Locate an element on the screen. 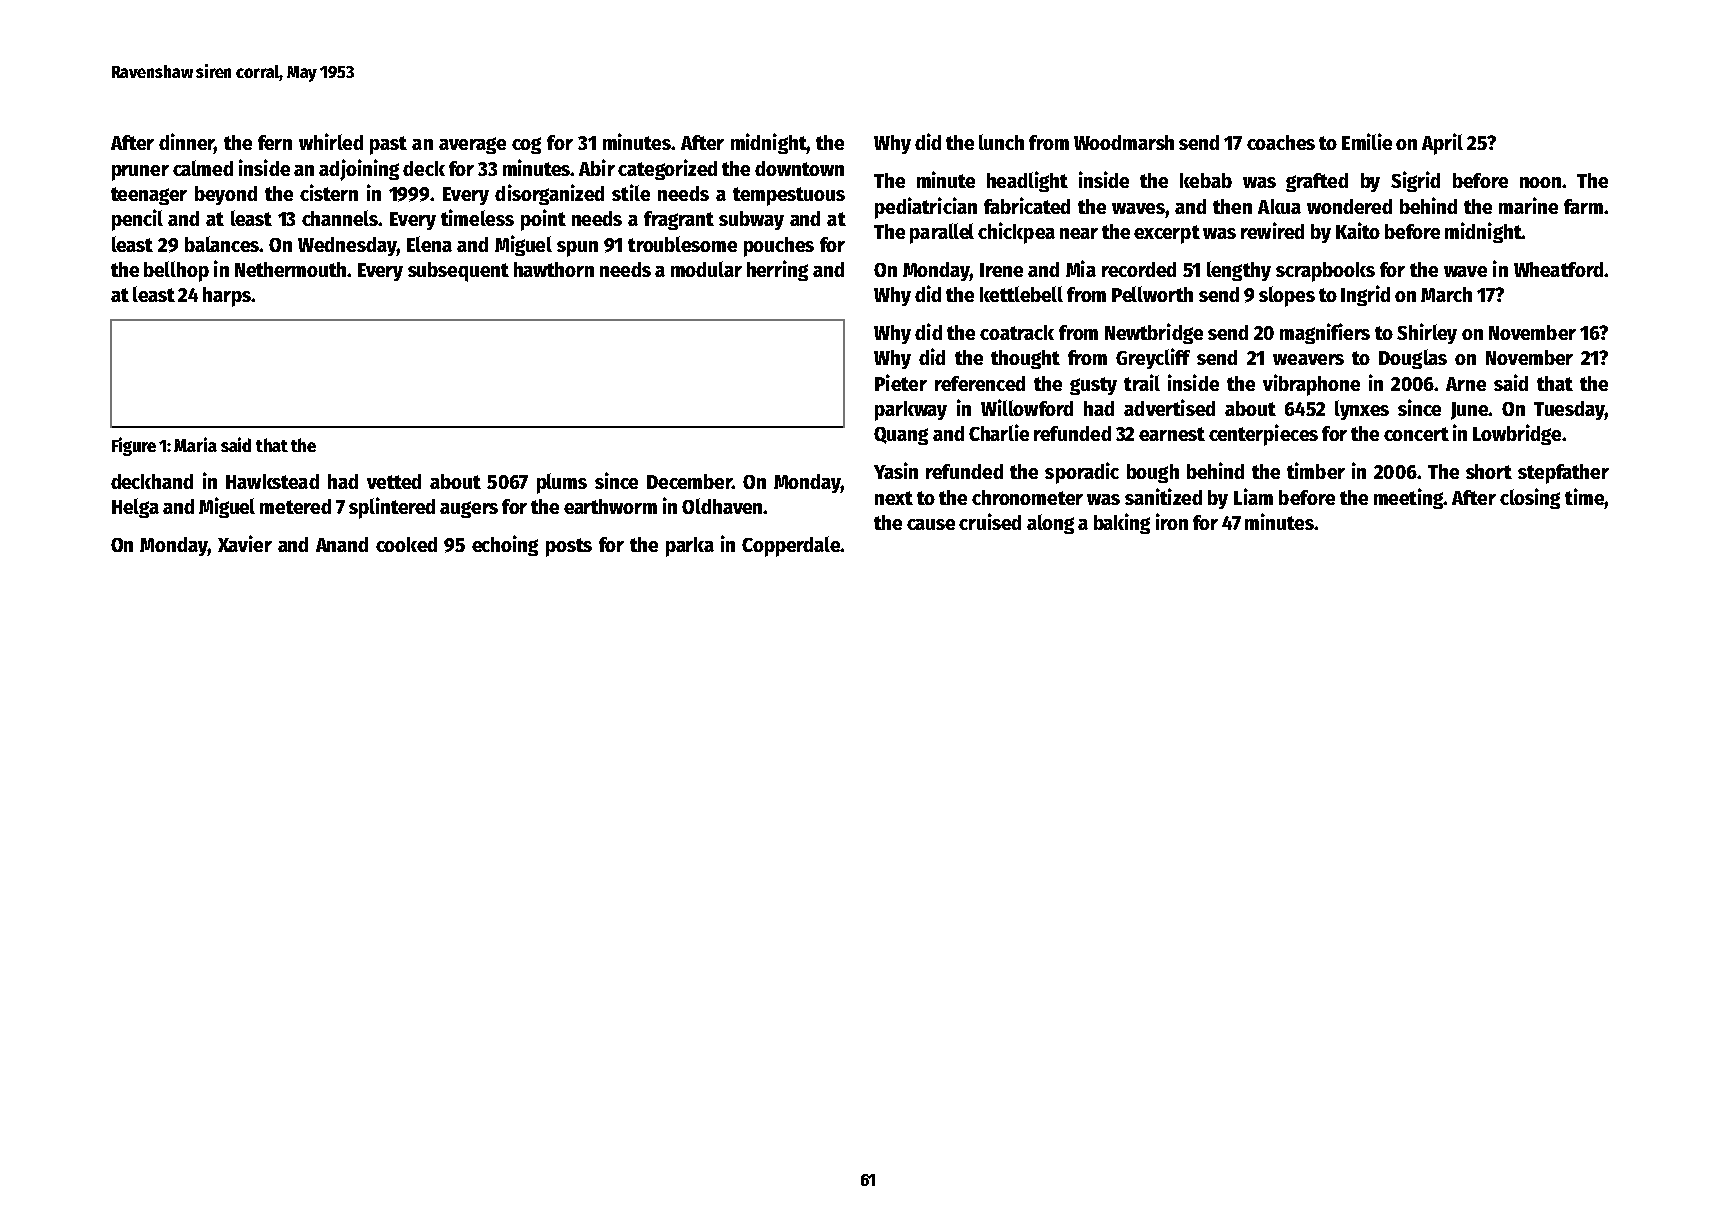  coaches is located at coordinates (1281, 142).
